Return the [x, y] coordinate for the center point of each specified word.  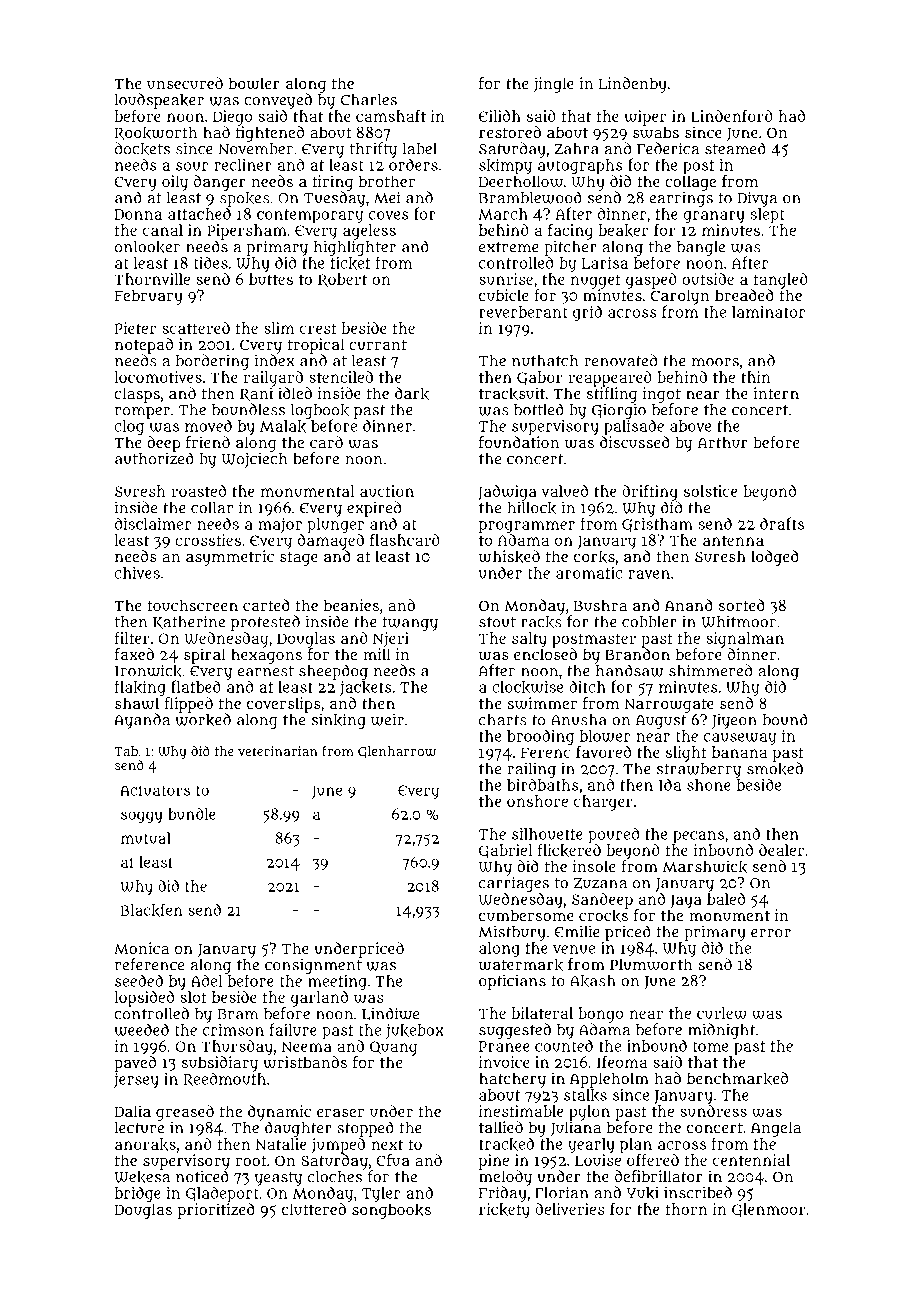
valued [565, 491]
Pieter [135, 328]
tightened [270, 134]
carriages [514, 884]
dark [412, 393]
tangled [781, 281]
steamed [735, 148]
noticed [202, 1176]
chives [137, 573]
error [771, 933]
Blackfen [152, 910]
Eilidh [500, 116]
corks [594, 556]
